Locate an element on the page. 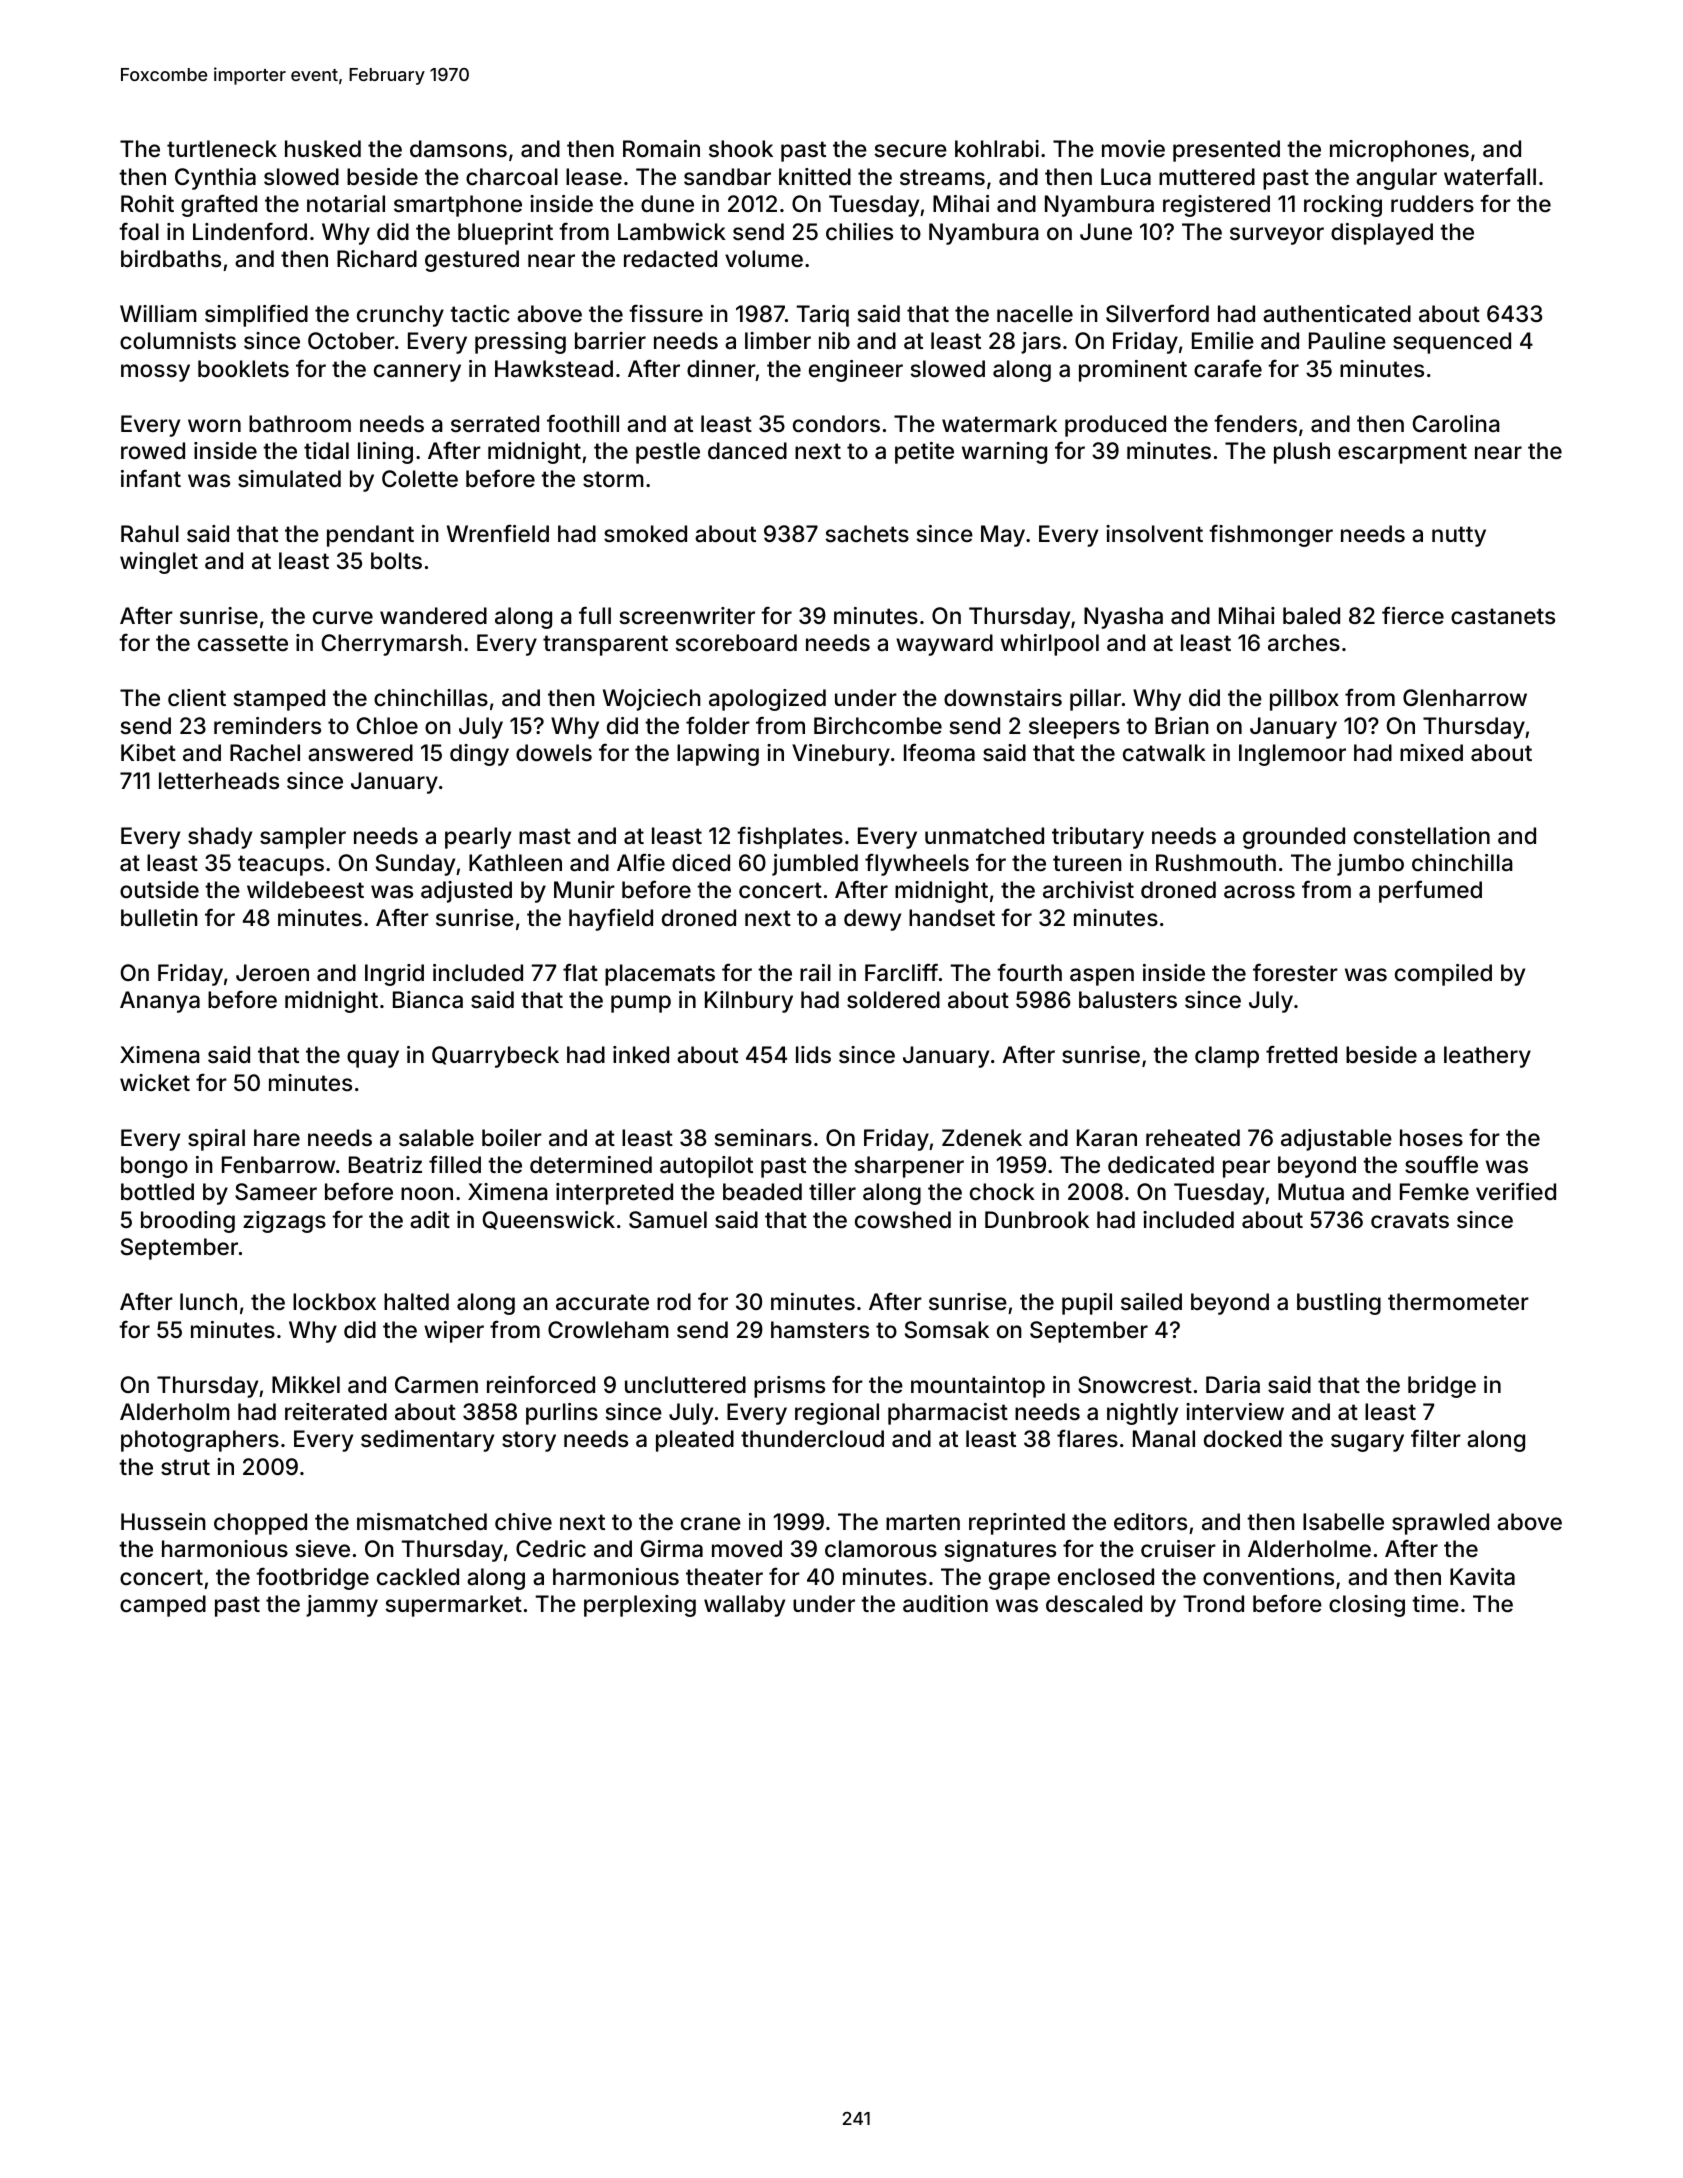  crane is located at coordinates (711, 1524).
